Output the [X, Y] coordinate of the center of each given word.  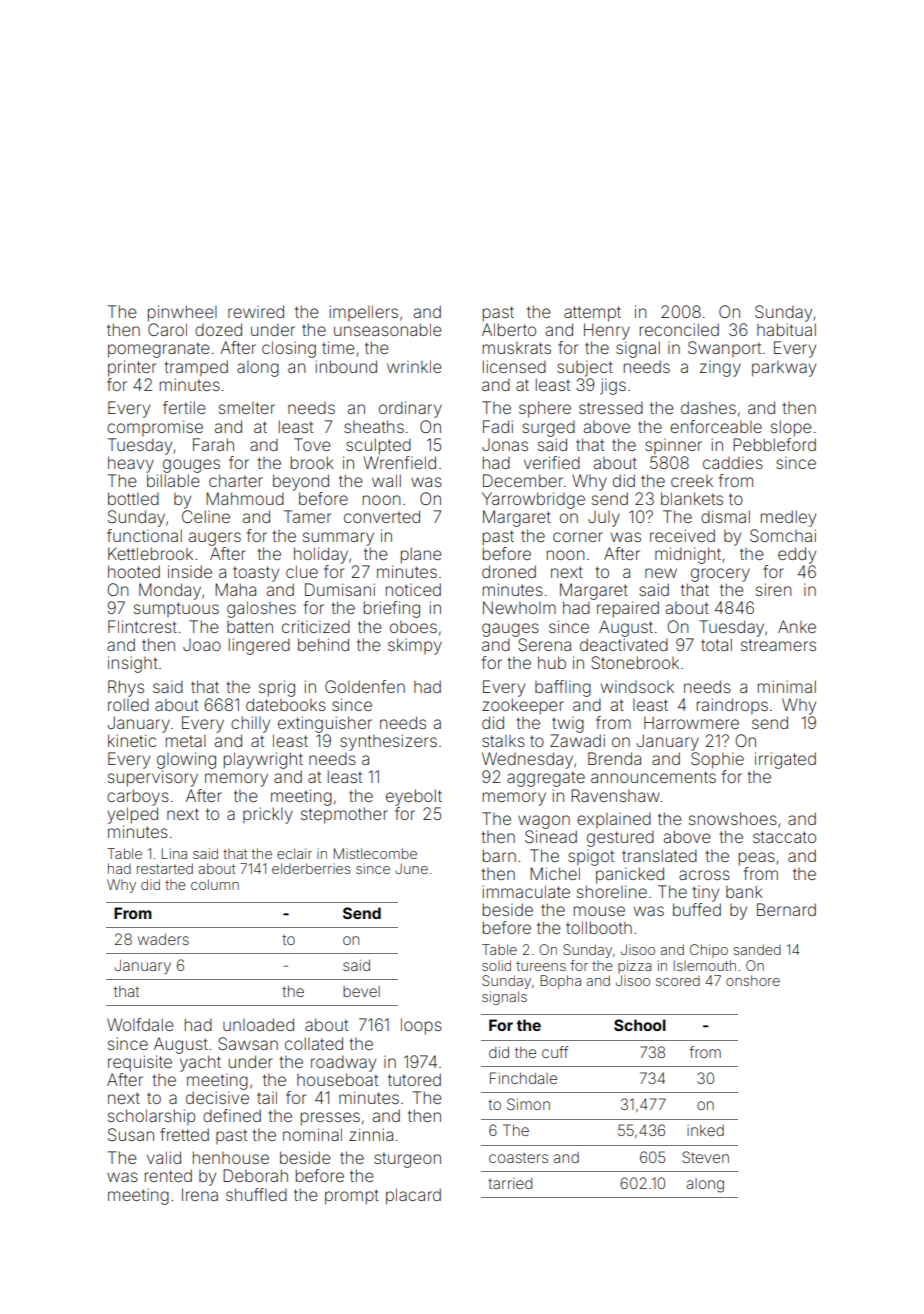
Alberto [509, 329]
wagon [544, 822]
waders [163, 939]
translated [659, 855]
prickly [268, 815]
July [604, 519]
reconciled [679, 329]
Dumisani [340, 589]
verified [552, 462]
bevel [361, 991]
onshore [753, 980]
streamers [778, 645]
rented [168, 1175]
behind [323, 644]
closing [289, 349]
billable [173, 480]
